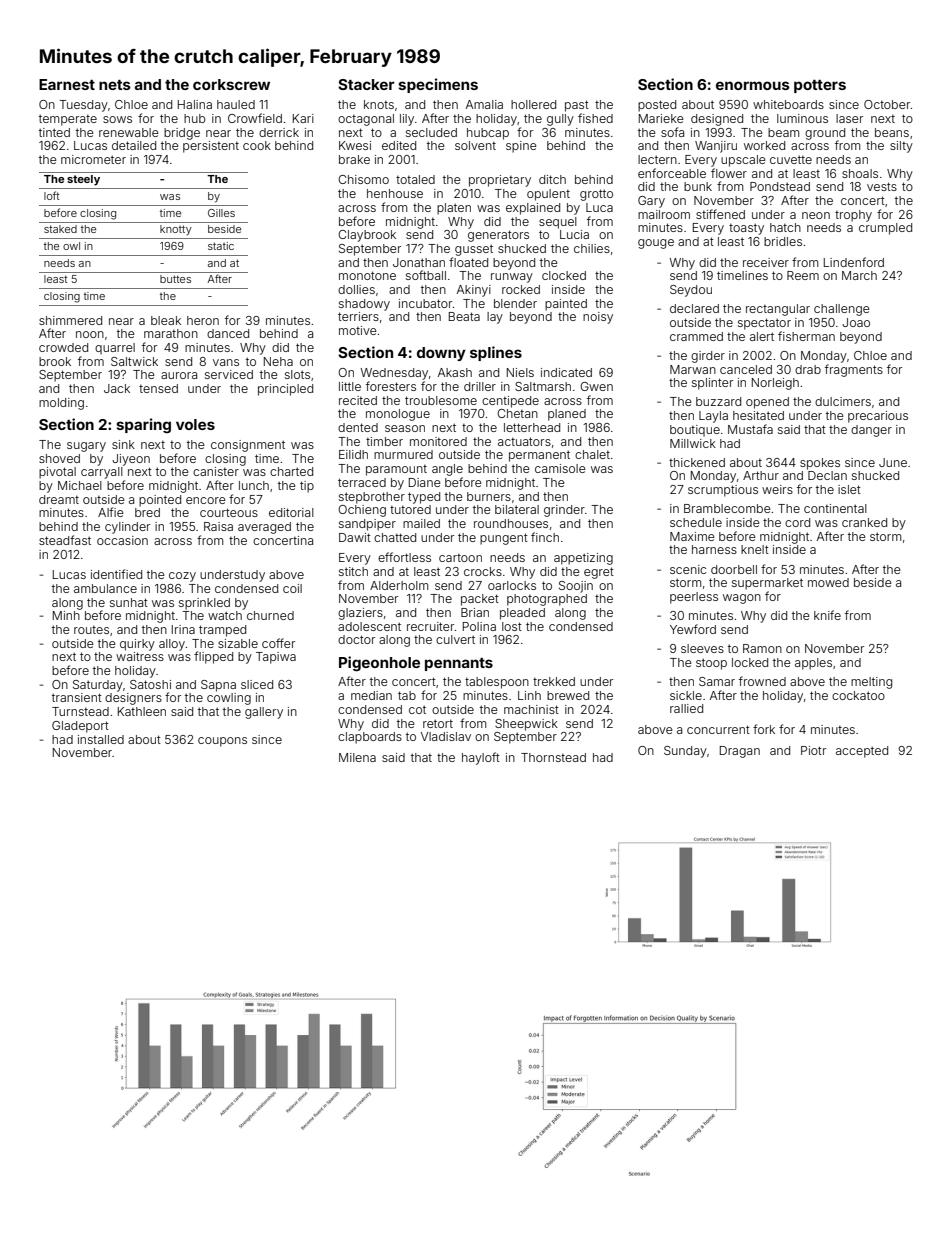 Image resolution: width=952 pixels, height=1233 pixels. Describe the element at coordinates (592, 454) in the document. I see `chalet` at that location.
